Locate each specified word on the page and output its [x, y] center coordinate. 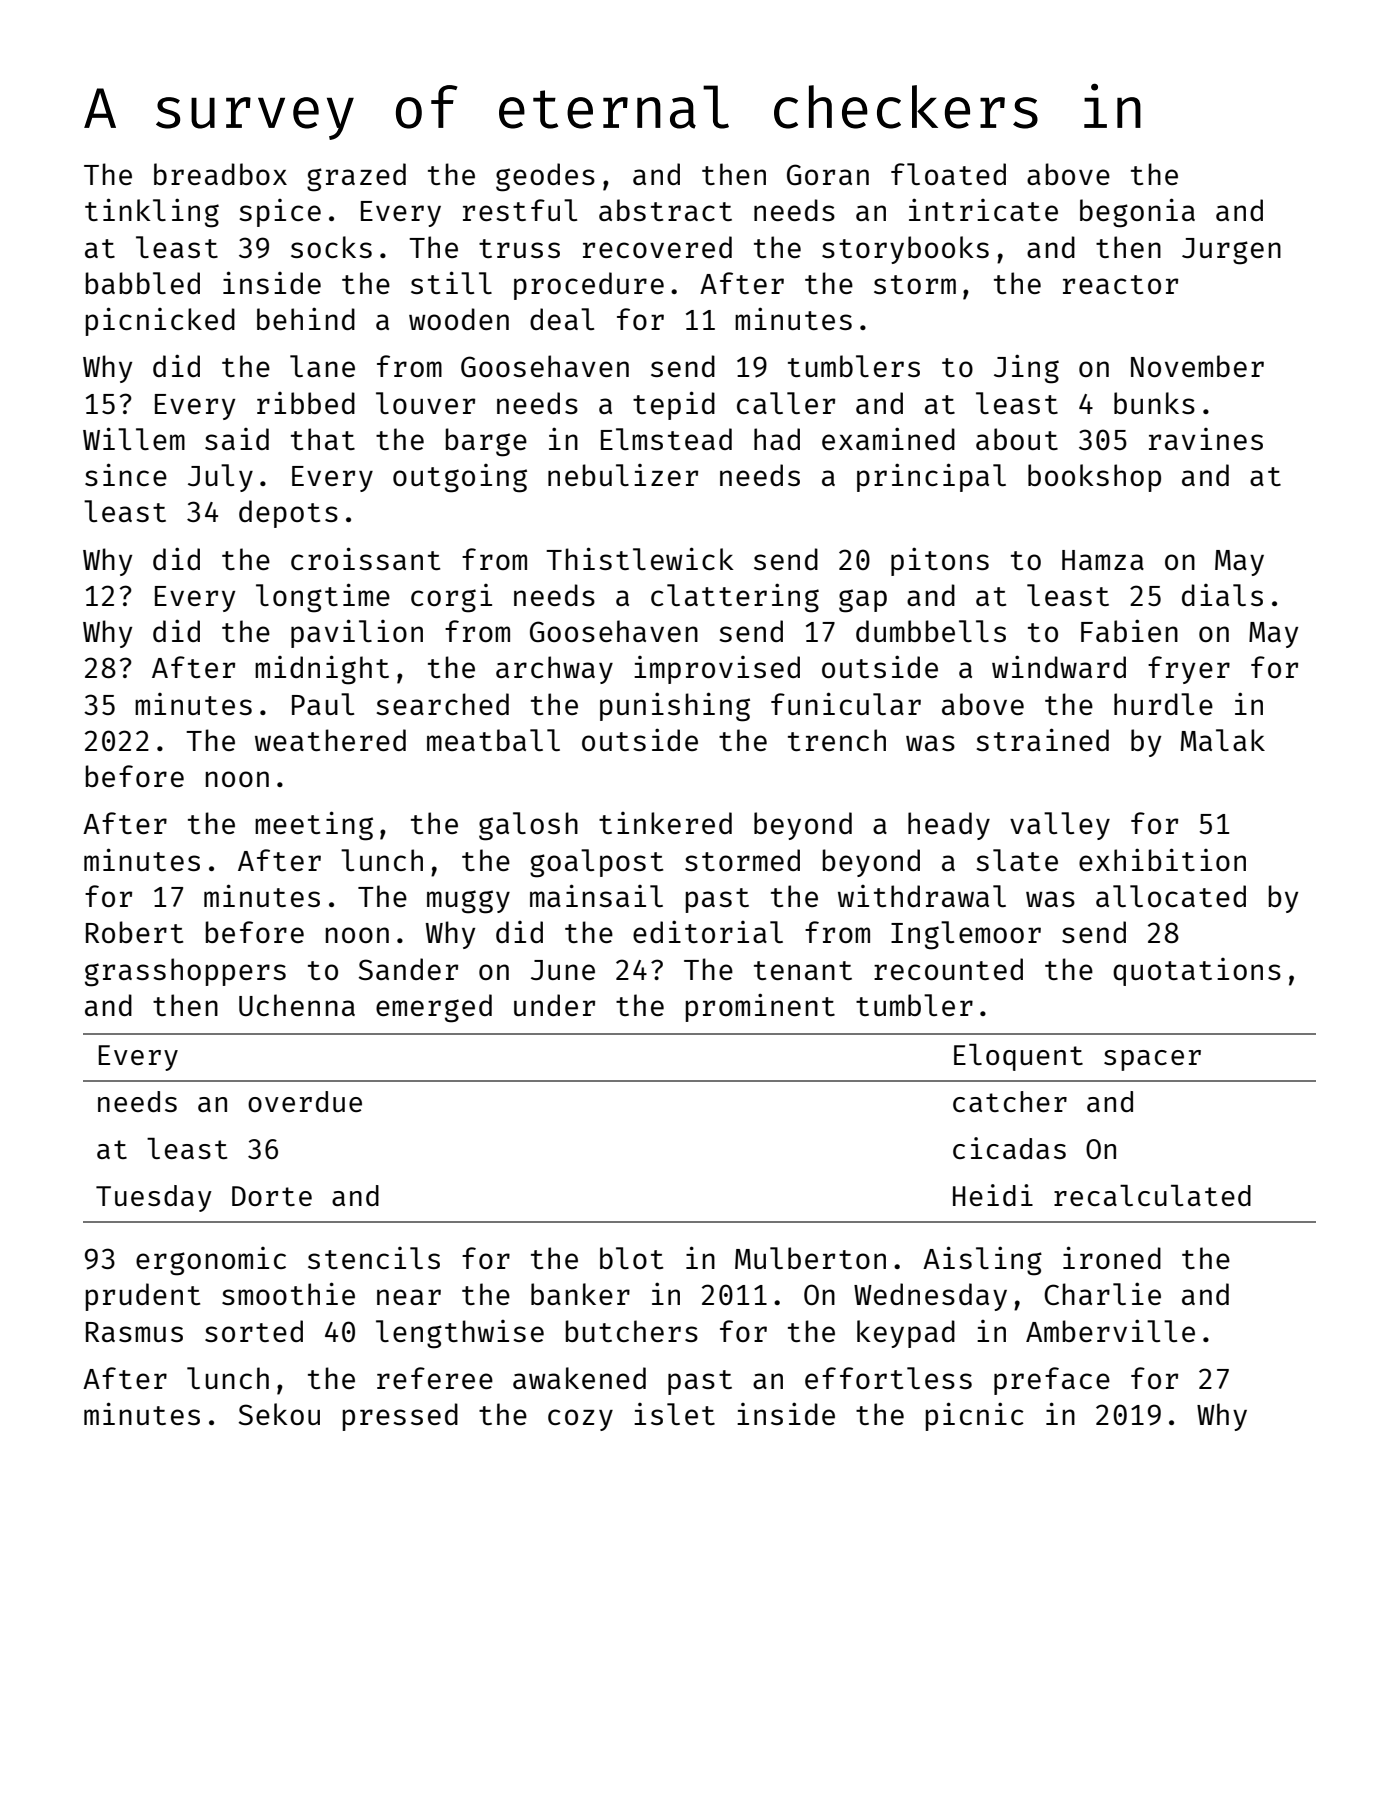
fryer [1189, 670]
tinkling [152, 213]
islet [674, 1414]
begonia [1137, 213]
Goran [828, 174]
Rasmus [134, 1332]
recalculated [1152, 1195]
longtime [323, 598]
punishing [675, 707]
